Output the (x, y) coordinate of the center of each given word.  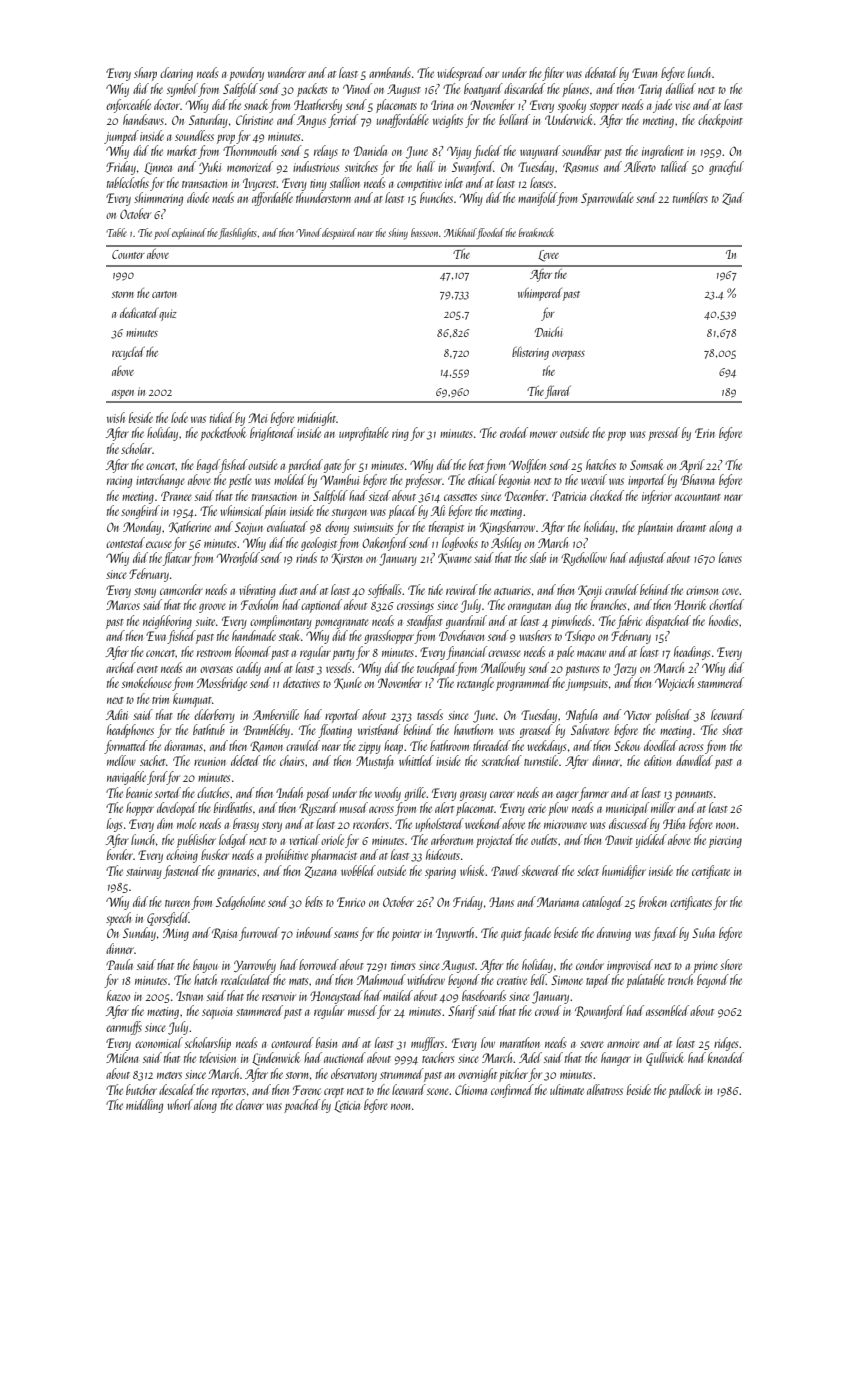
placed (402, 512)
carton (164, 294)
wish (116, 417)
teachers (438, 1057)
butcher (141, 1089)
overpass (568, 355)
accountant (698, 497)
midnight (317, 419)
